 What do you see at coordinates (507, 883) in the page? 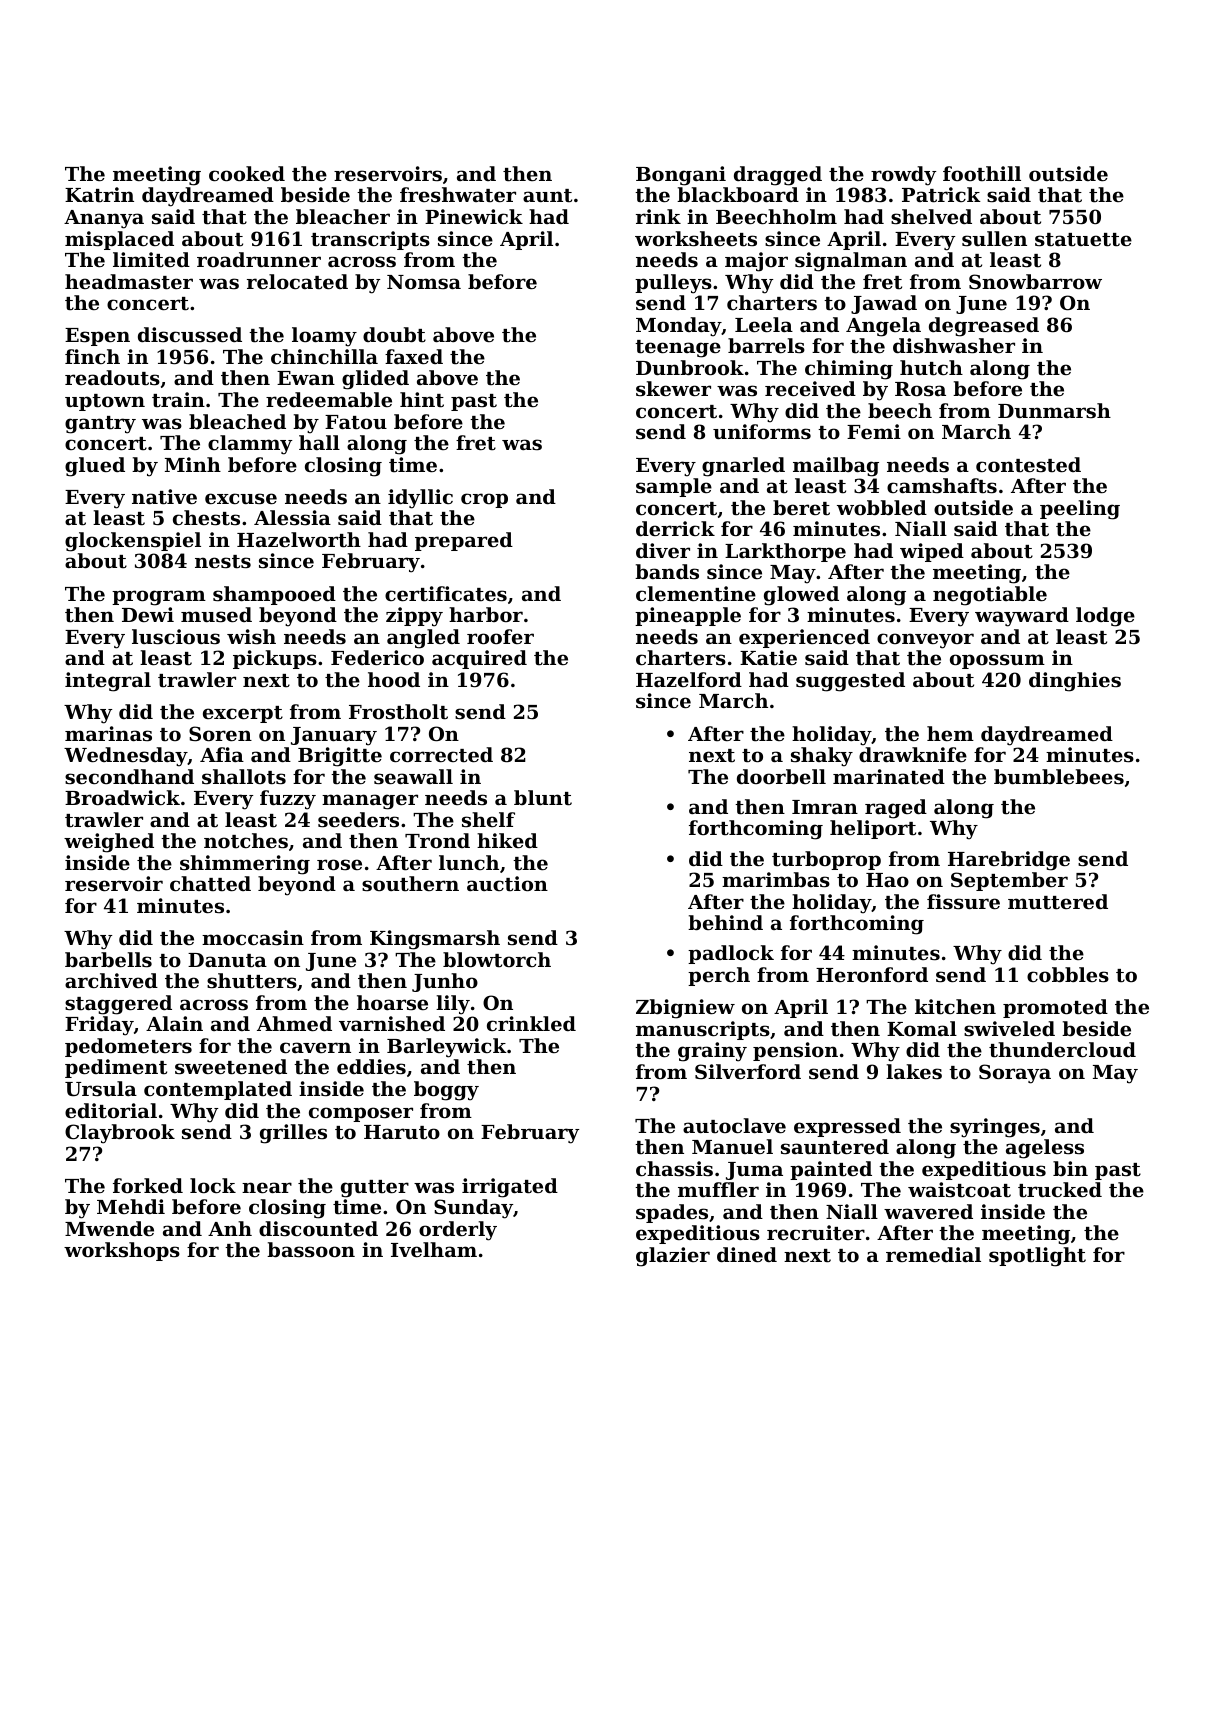
I see `auction` at bounding box center [507, 883].
